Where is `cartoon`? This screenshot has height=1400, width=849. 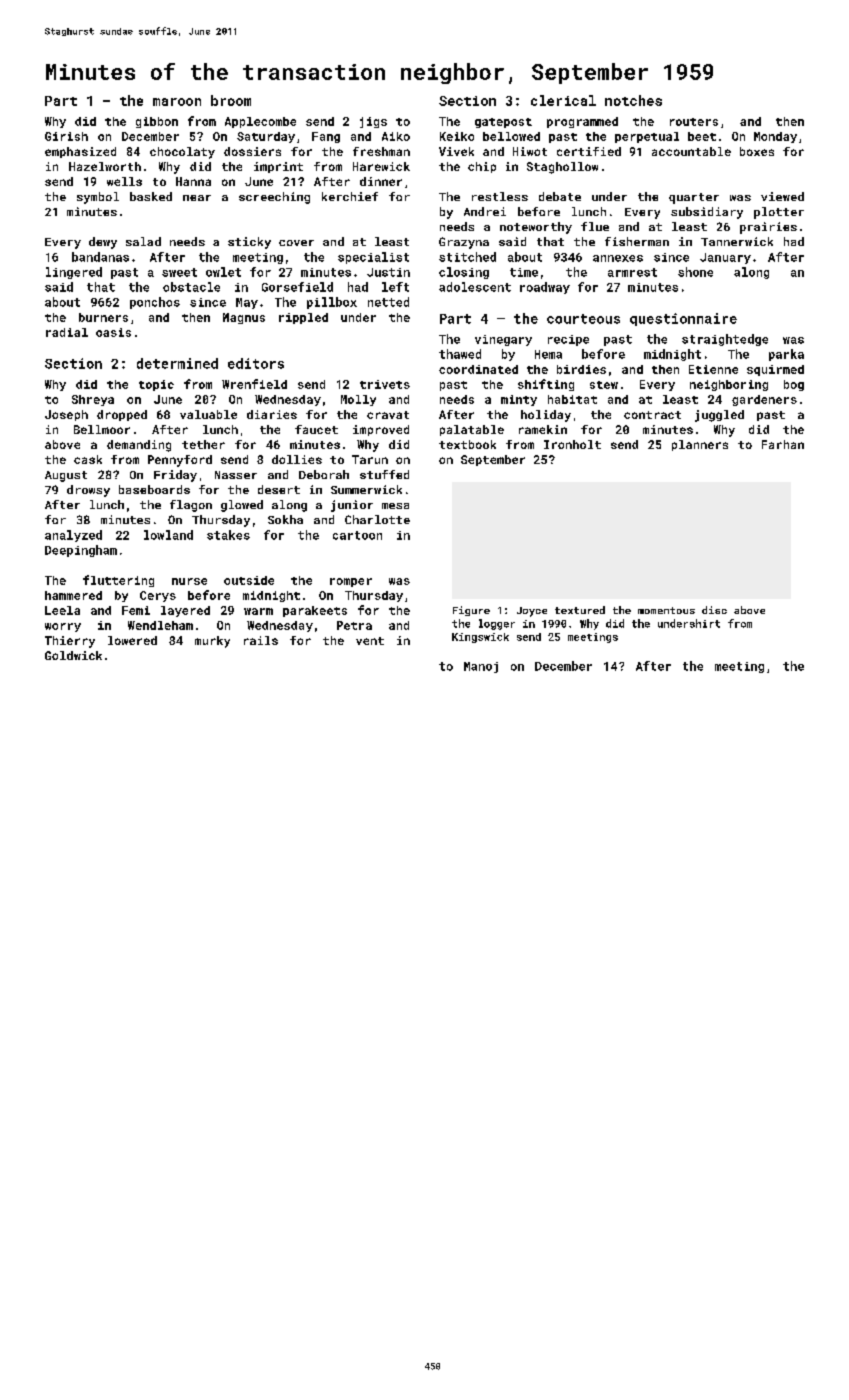
cartoon is located at coordinates (357, 535).
